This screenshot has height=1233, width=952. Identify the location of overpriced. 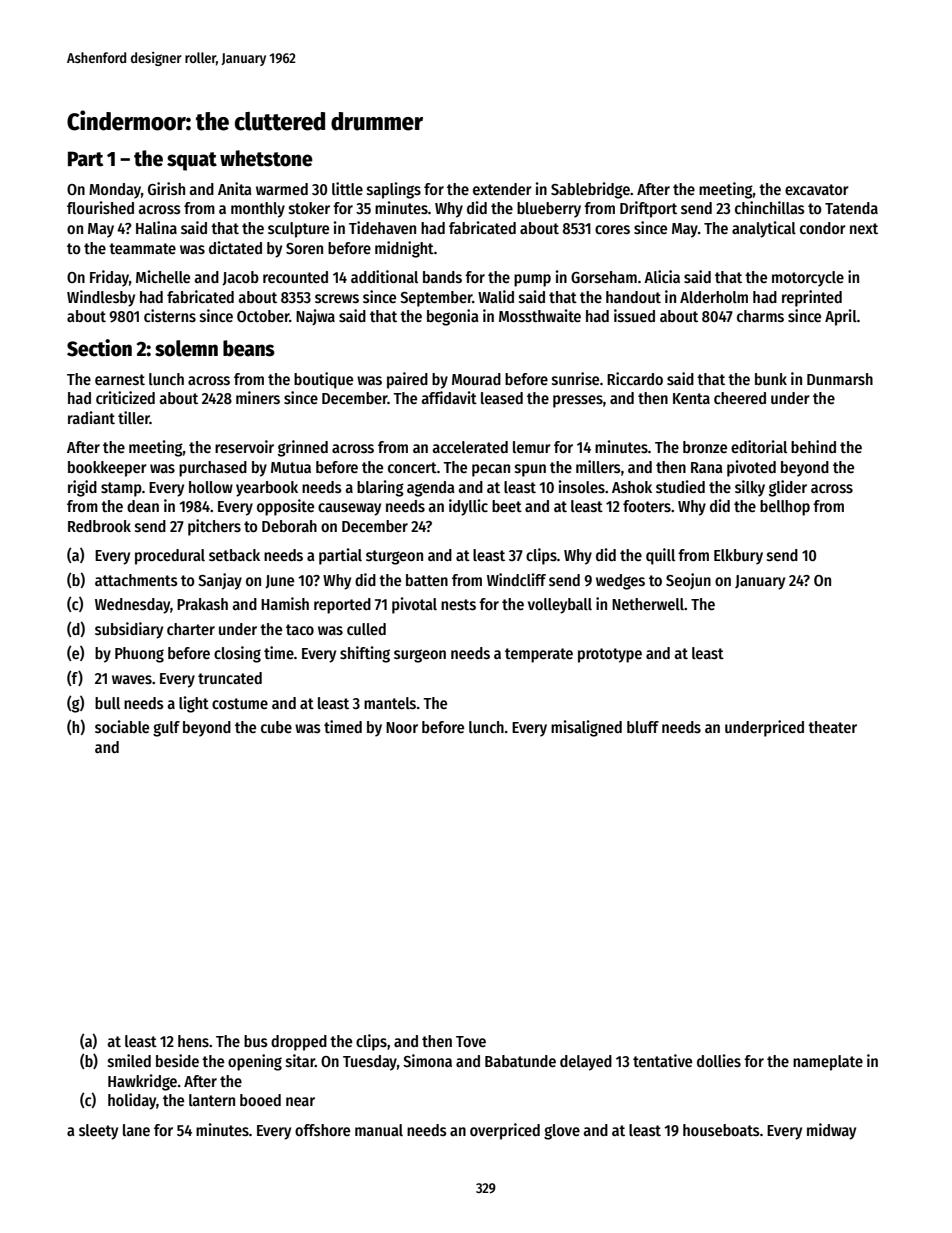
(505, 1131).
